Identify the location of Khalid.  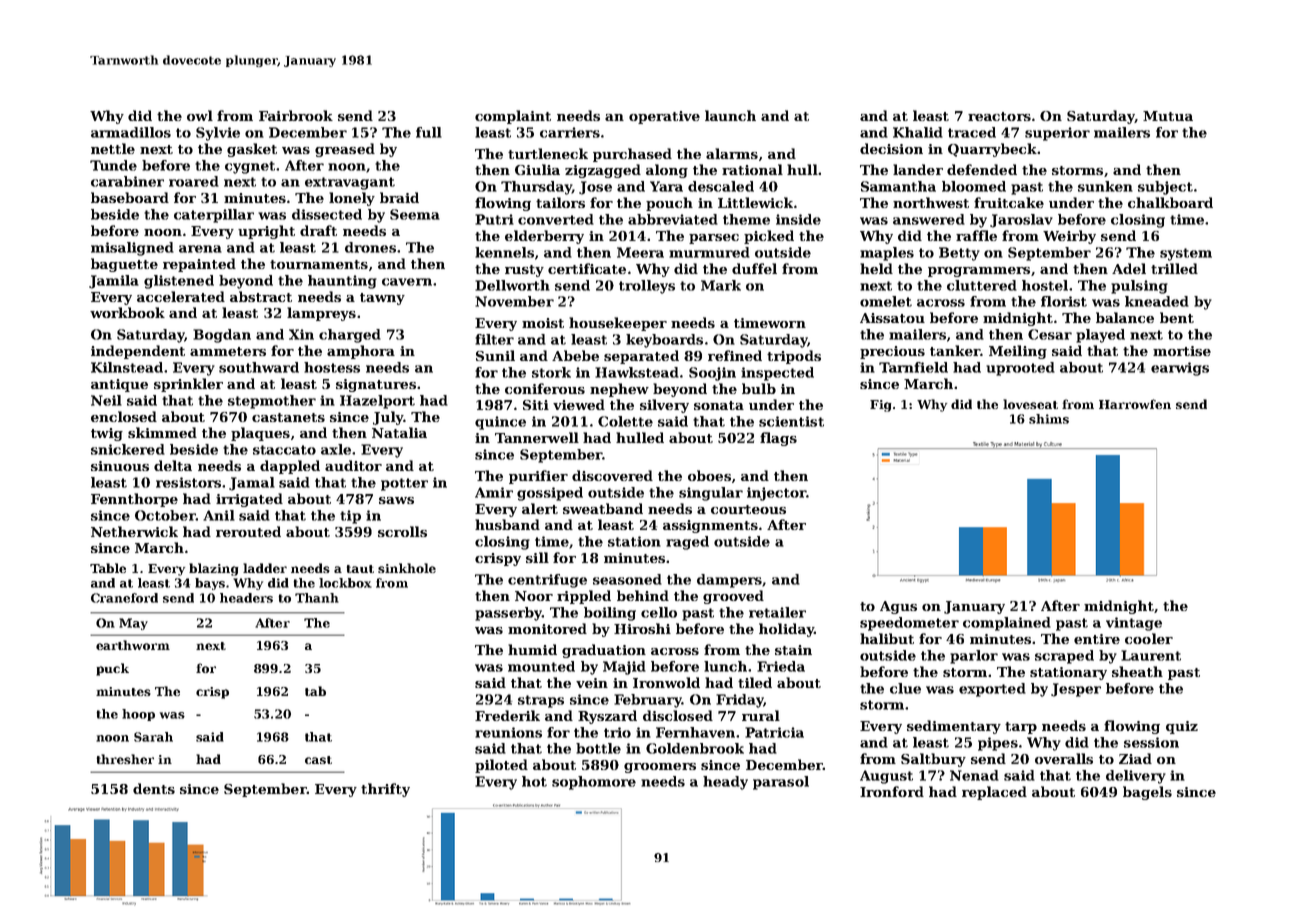
(918, 132).
